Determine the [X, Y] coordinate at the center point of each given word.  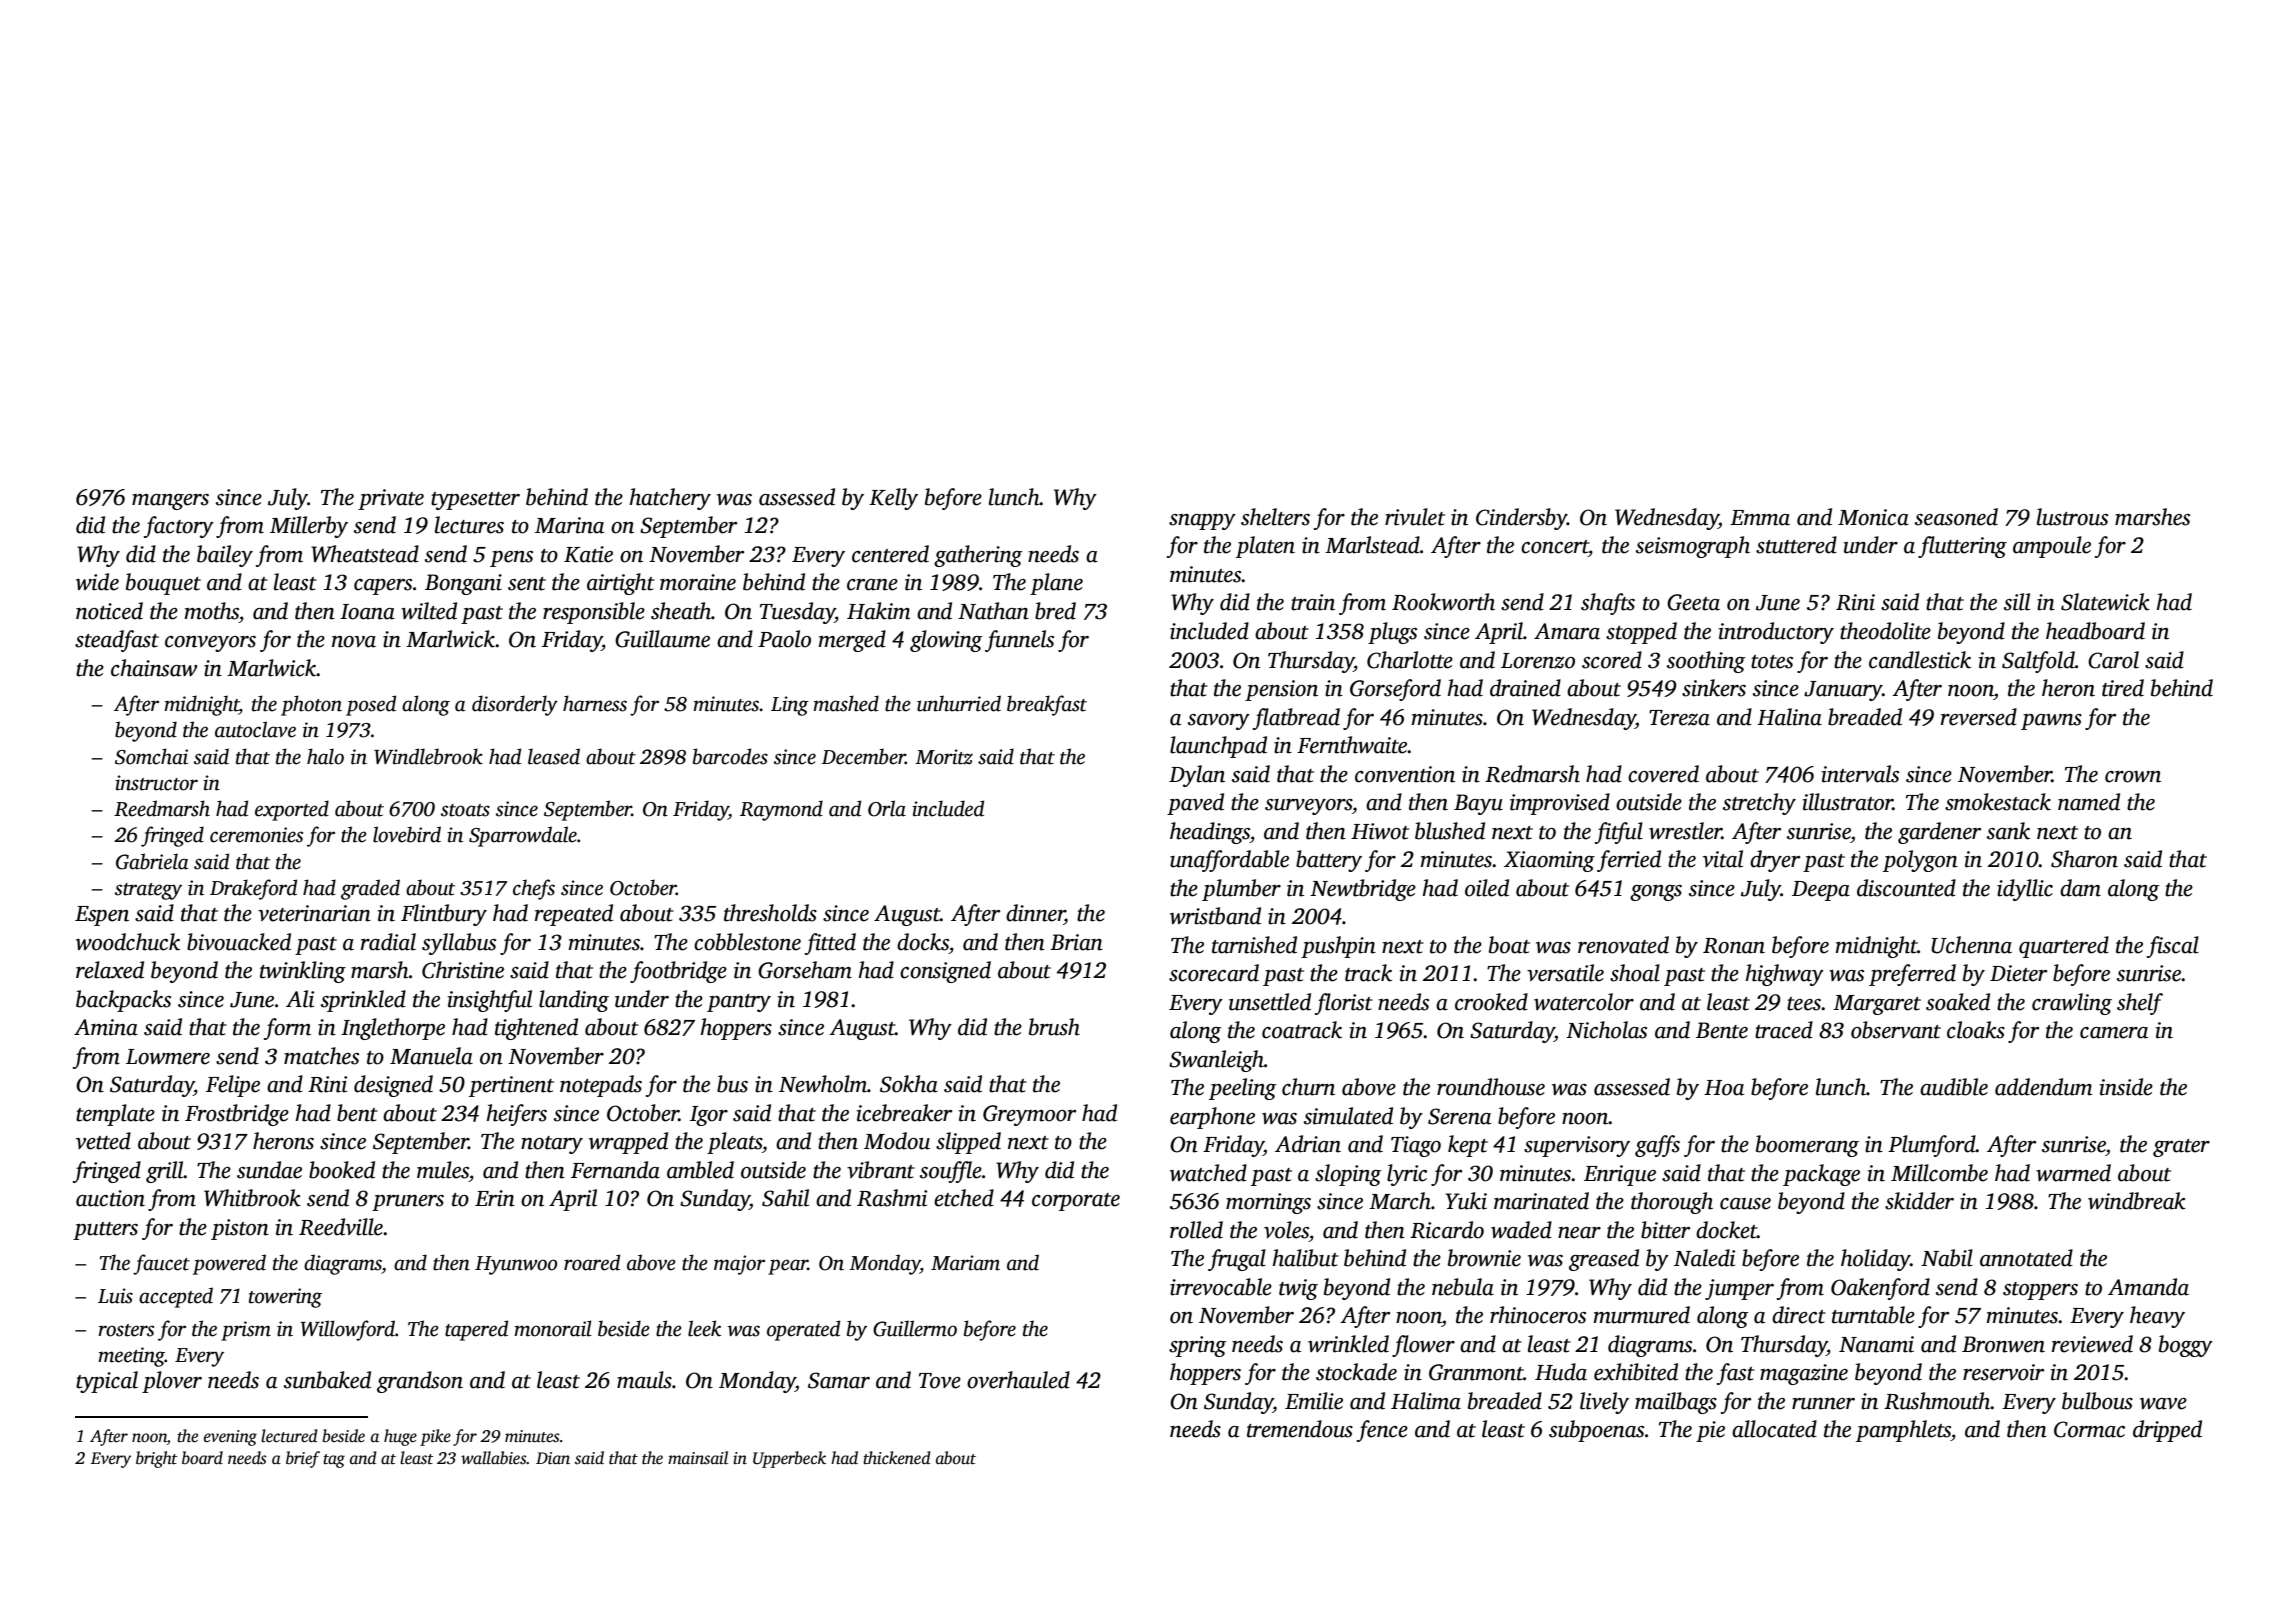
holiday [1875, 1260]
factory [179, 527]
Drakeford [253, 889]
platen [1265, 547]
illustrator [1848, 802]
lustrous [2072, 517]
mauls [644, 1380]
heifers [517, 1115]
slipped [968, 1143]
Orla [887, 808]
